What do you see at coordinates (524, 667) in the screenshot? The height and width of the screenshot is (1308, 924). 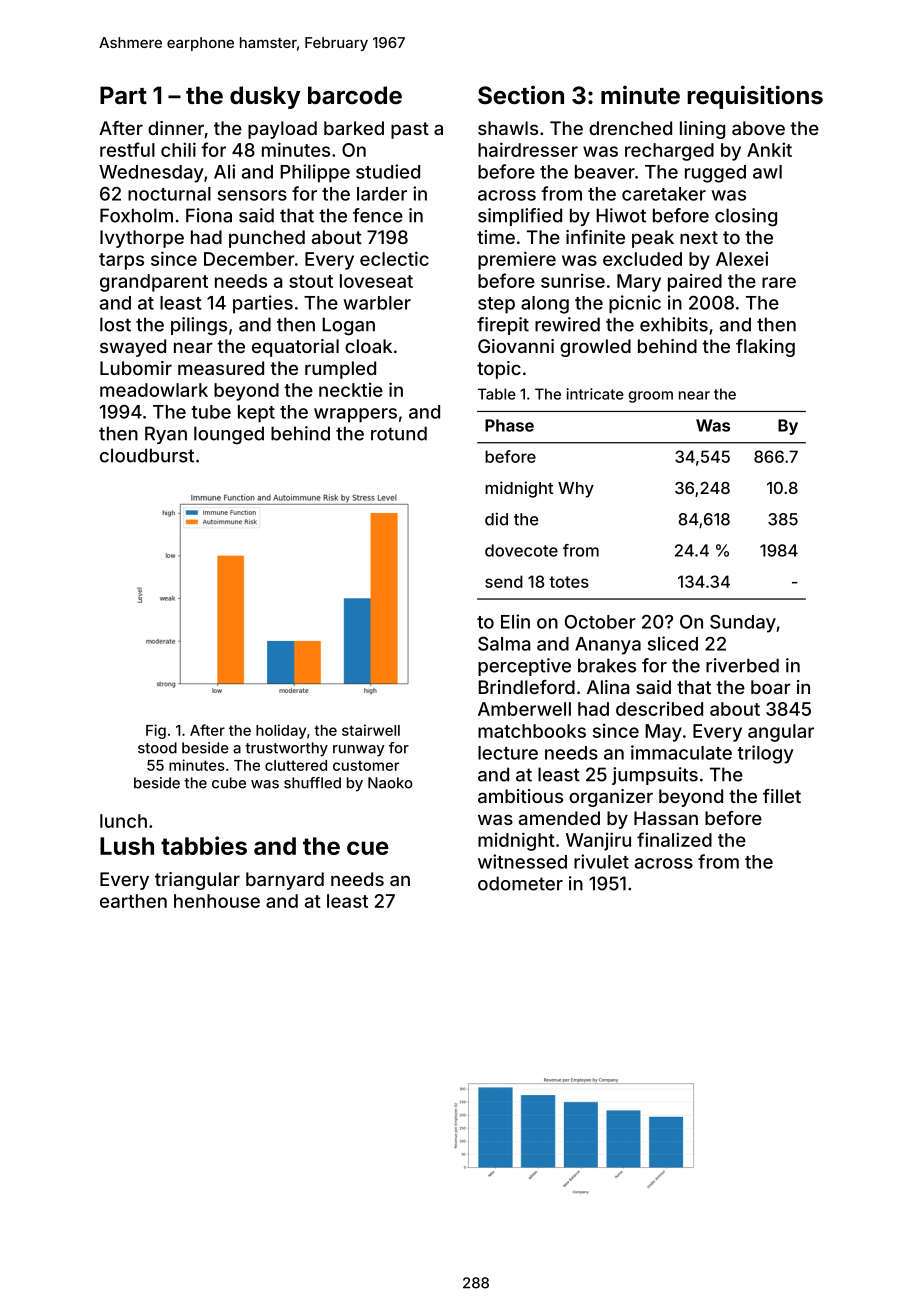 I see `perceptive` at bounding box center [524, 667].
